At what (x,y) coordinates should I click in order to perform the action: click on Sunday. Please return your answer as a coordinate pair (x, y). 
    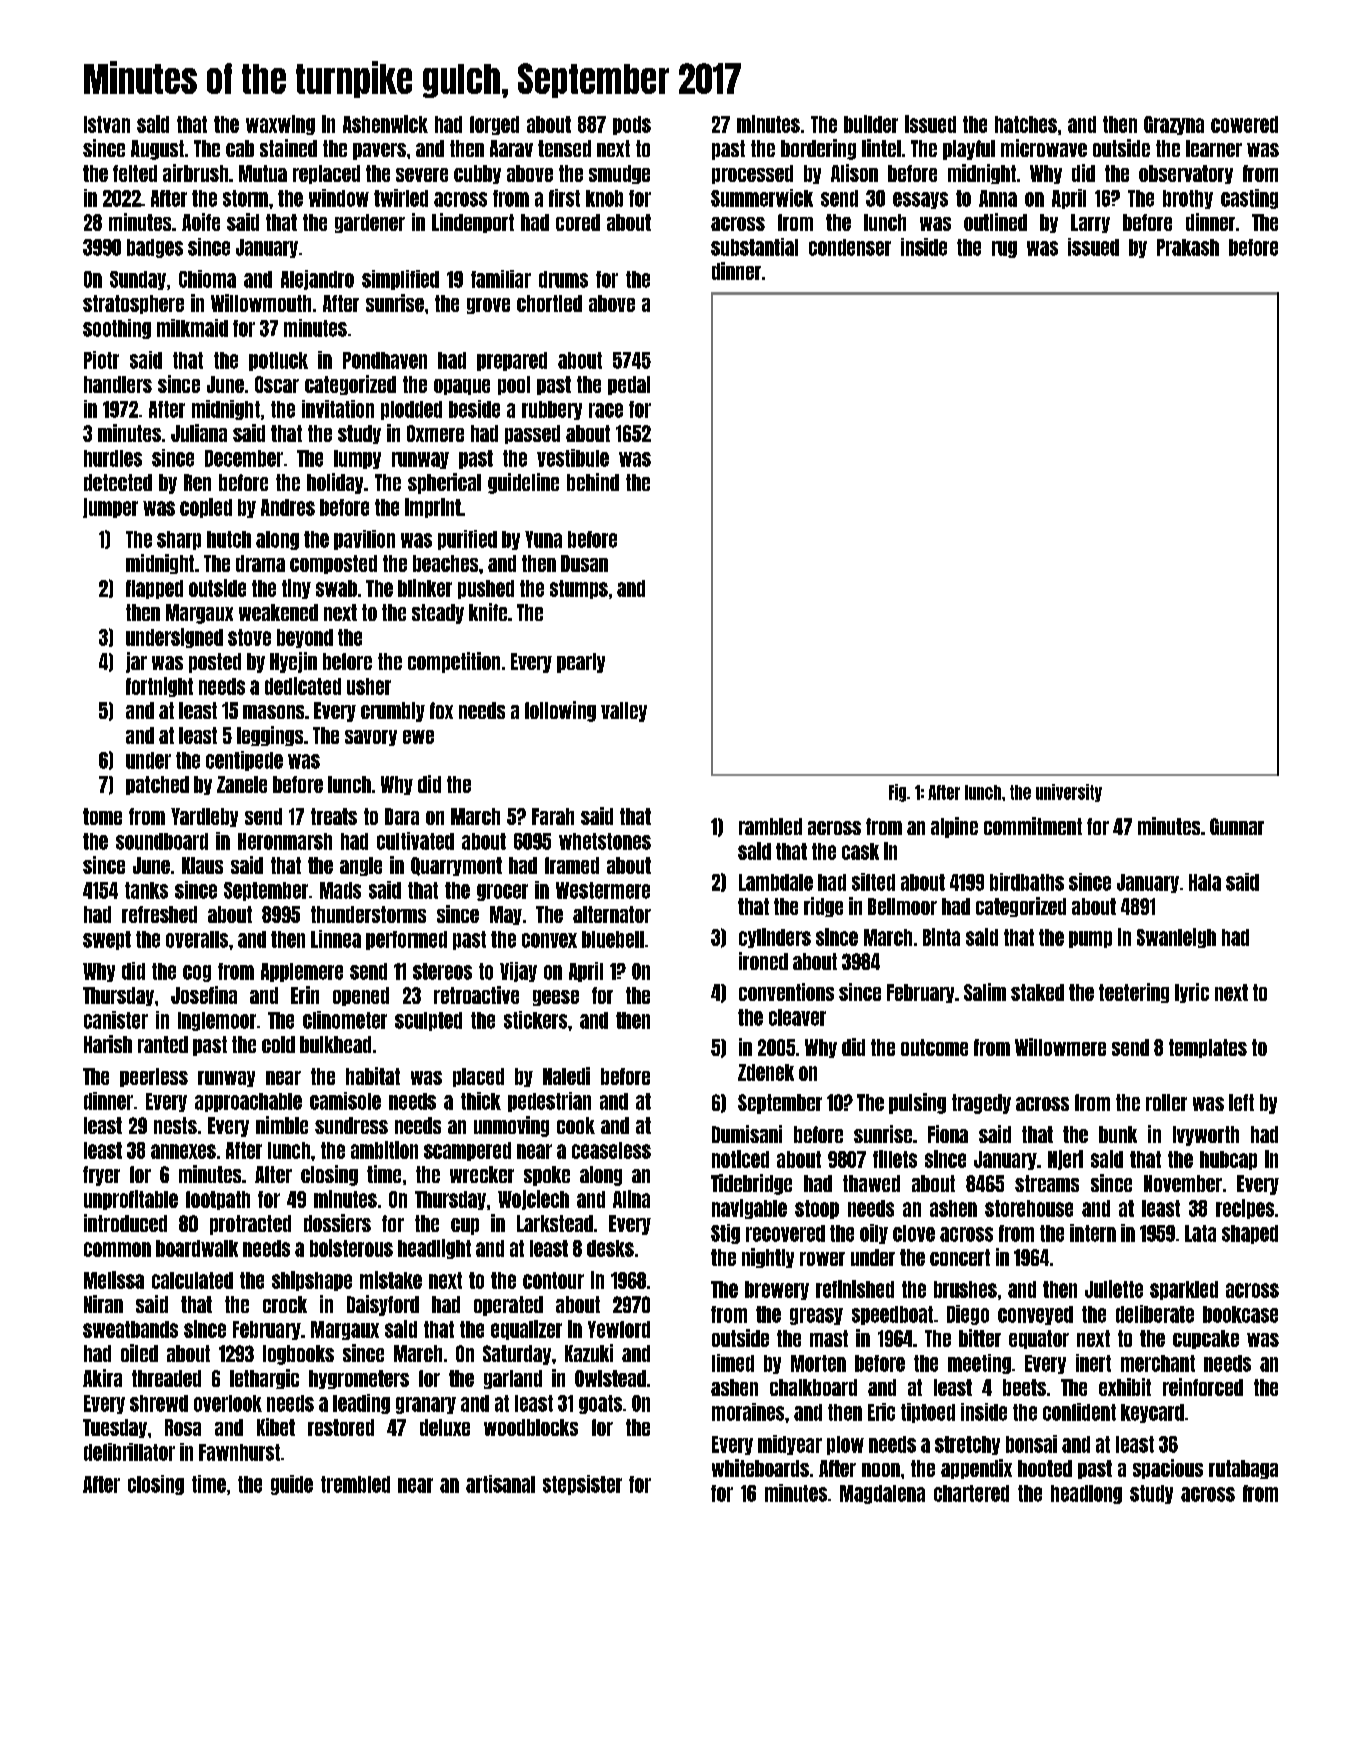
    Looking at the image, I should click on (138, 280).
